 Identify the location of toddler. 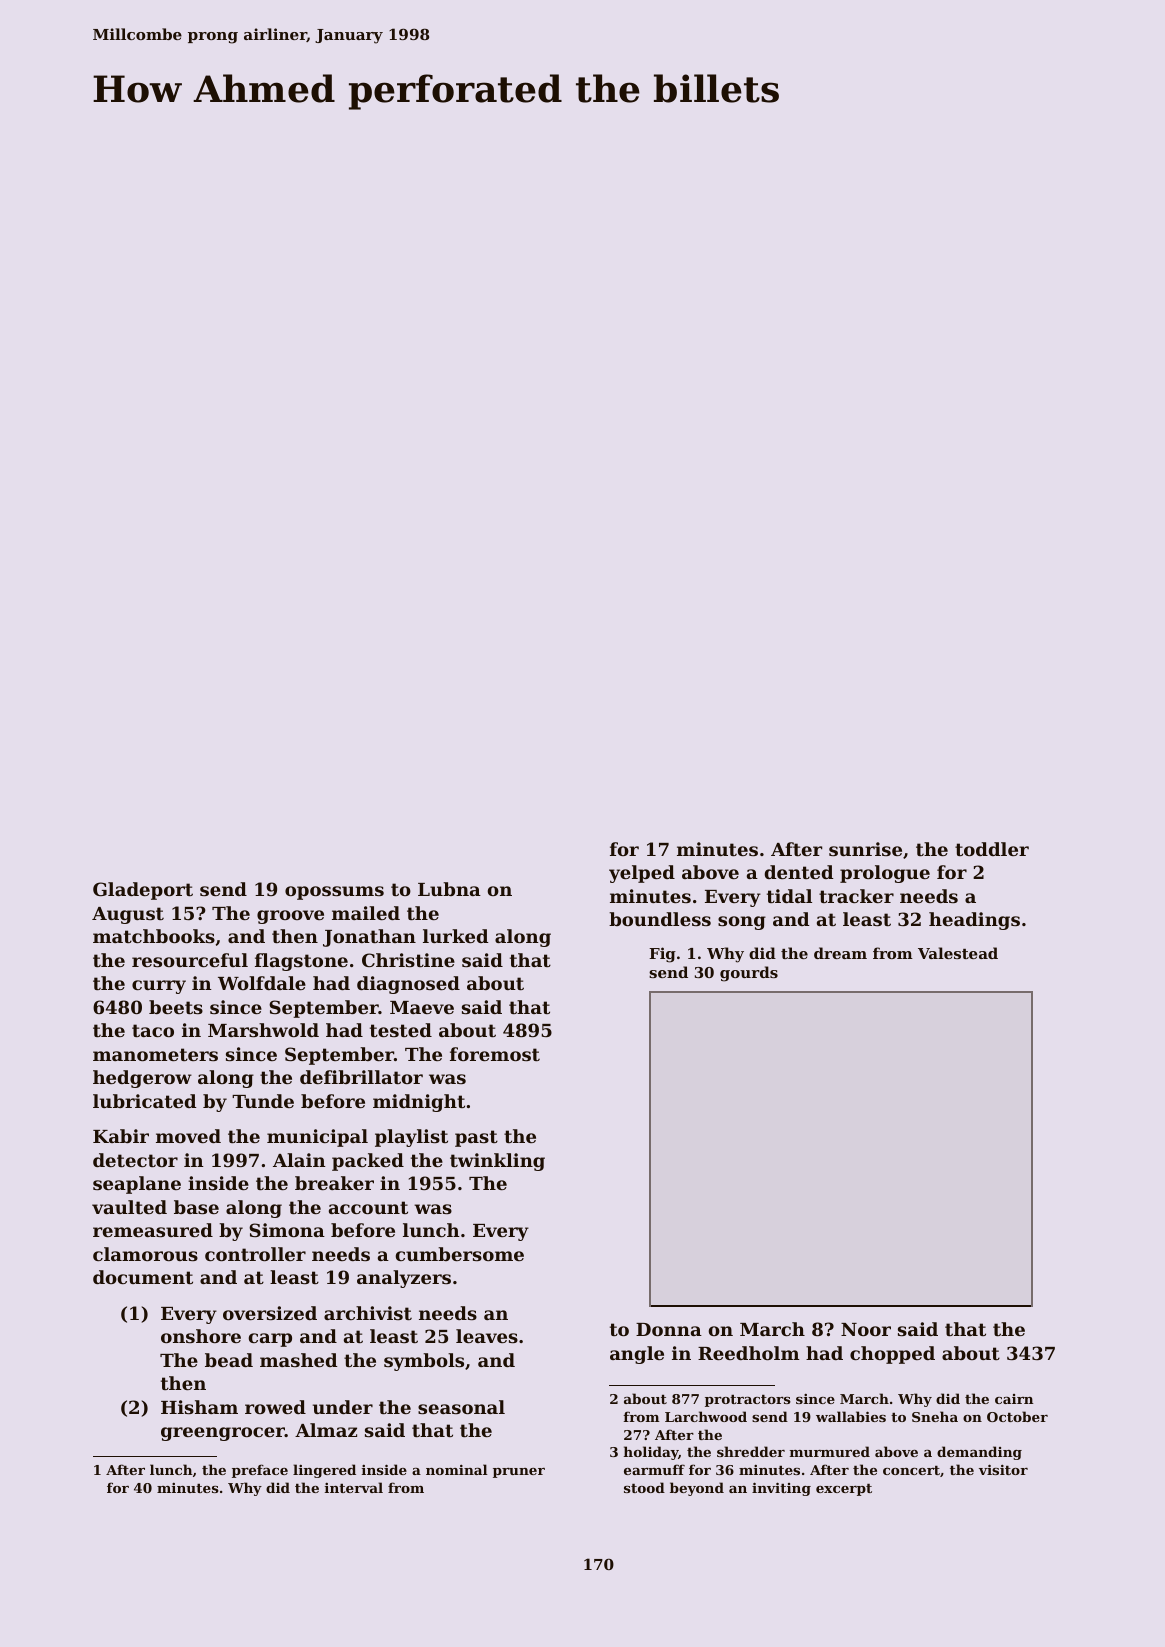
(992, 849).
